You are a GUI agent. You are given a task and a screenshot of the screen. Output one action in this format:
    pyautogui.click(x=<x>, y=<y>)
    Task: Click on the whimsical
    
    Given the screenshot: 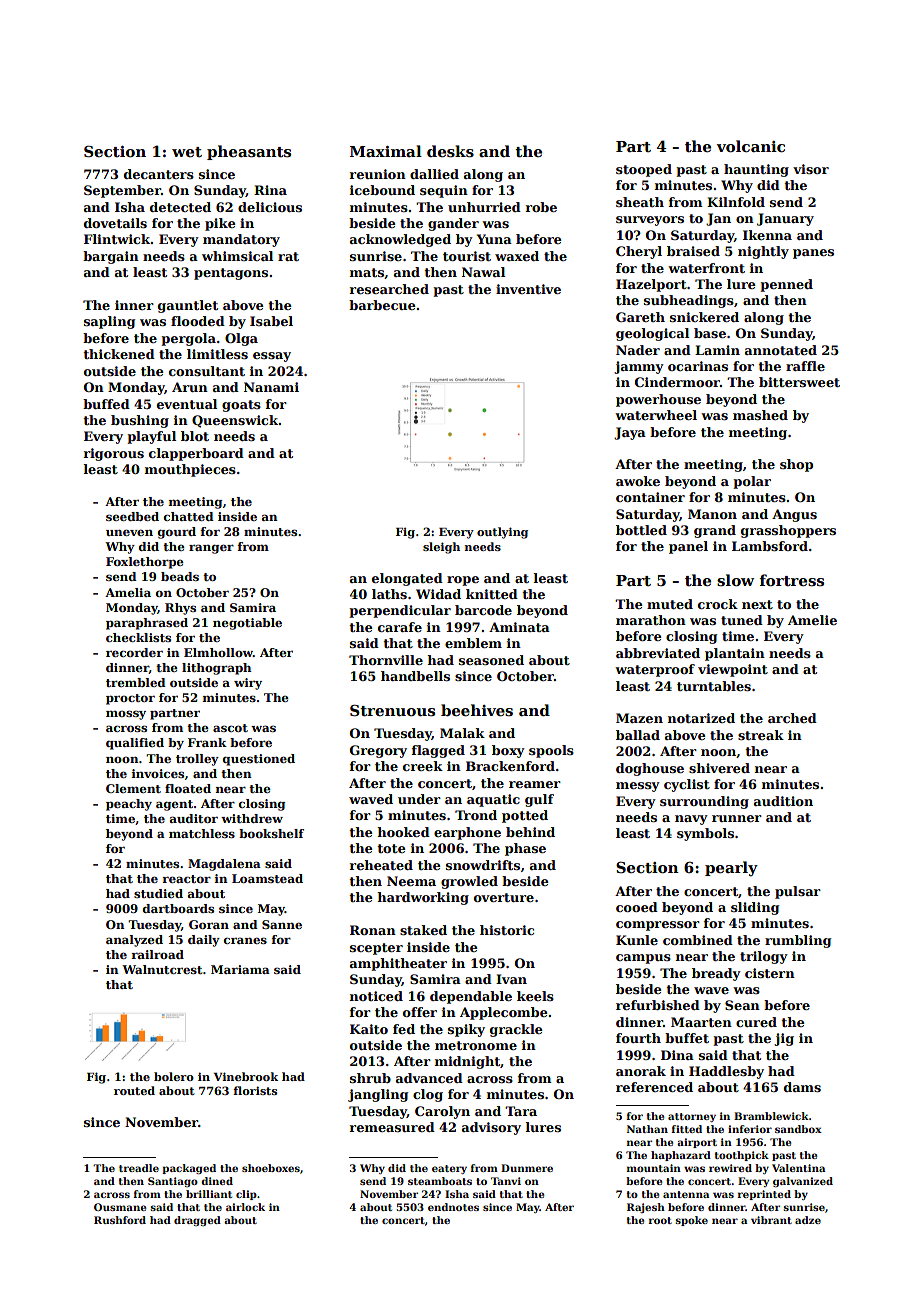 What is the action you would take?
    pyautogui.click(x=237, y=256)
